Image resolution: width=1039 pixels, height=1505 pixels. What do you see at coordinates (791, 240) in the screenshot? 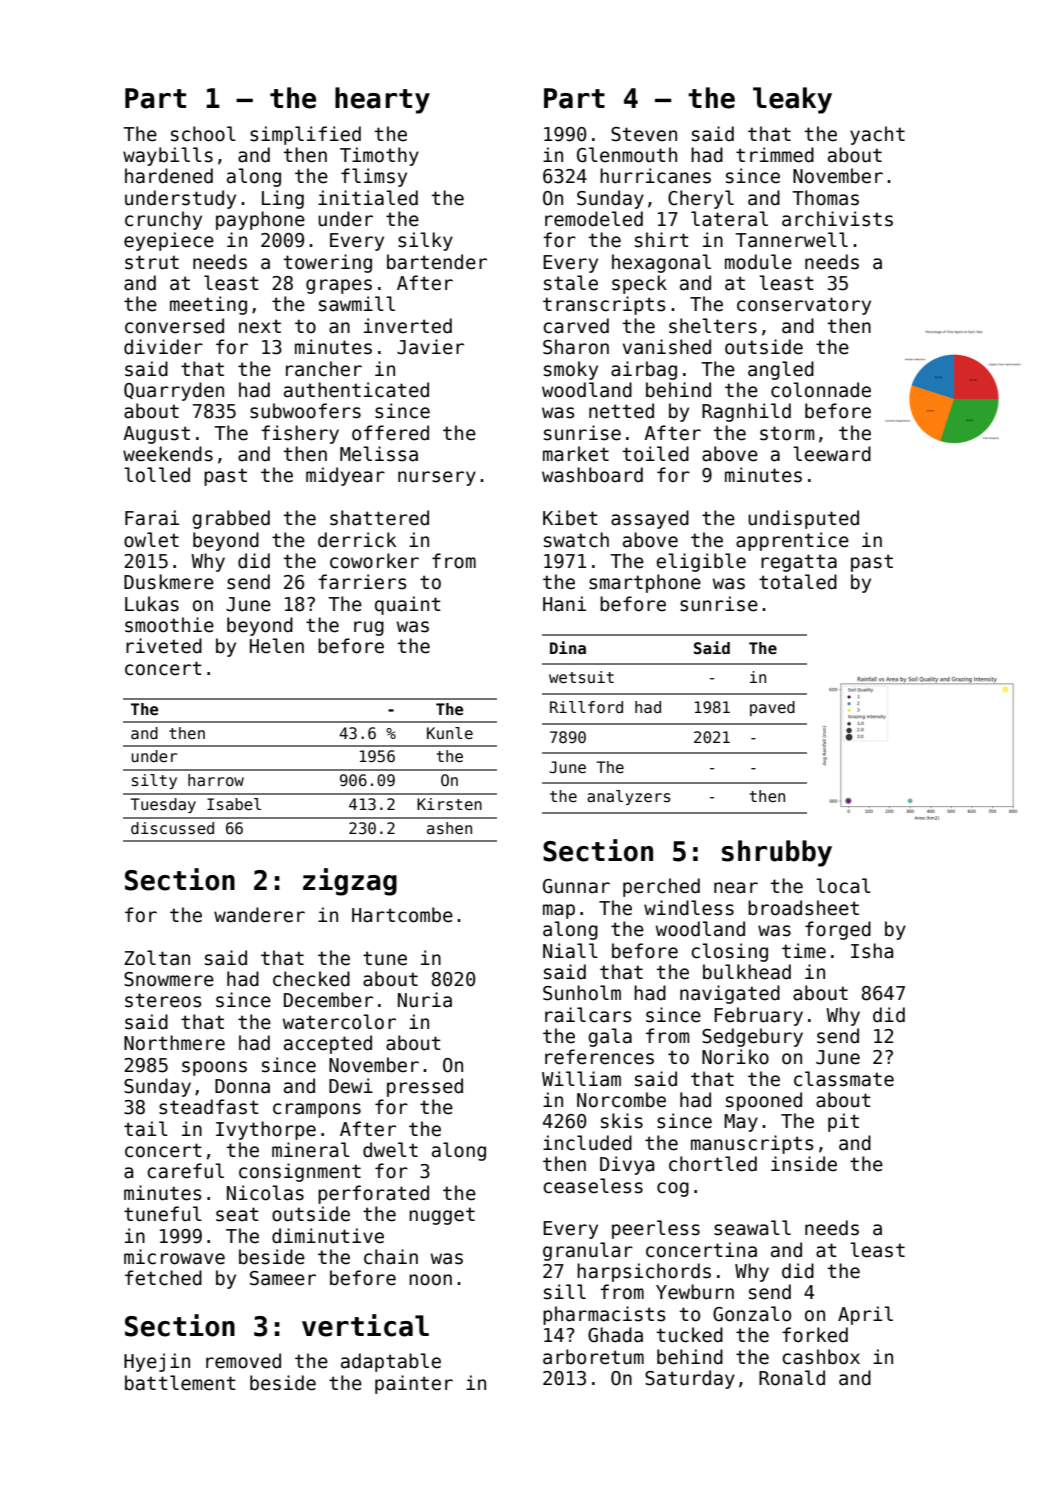
I see `Tannerwell` at bounding box center [791, 240].
